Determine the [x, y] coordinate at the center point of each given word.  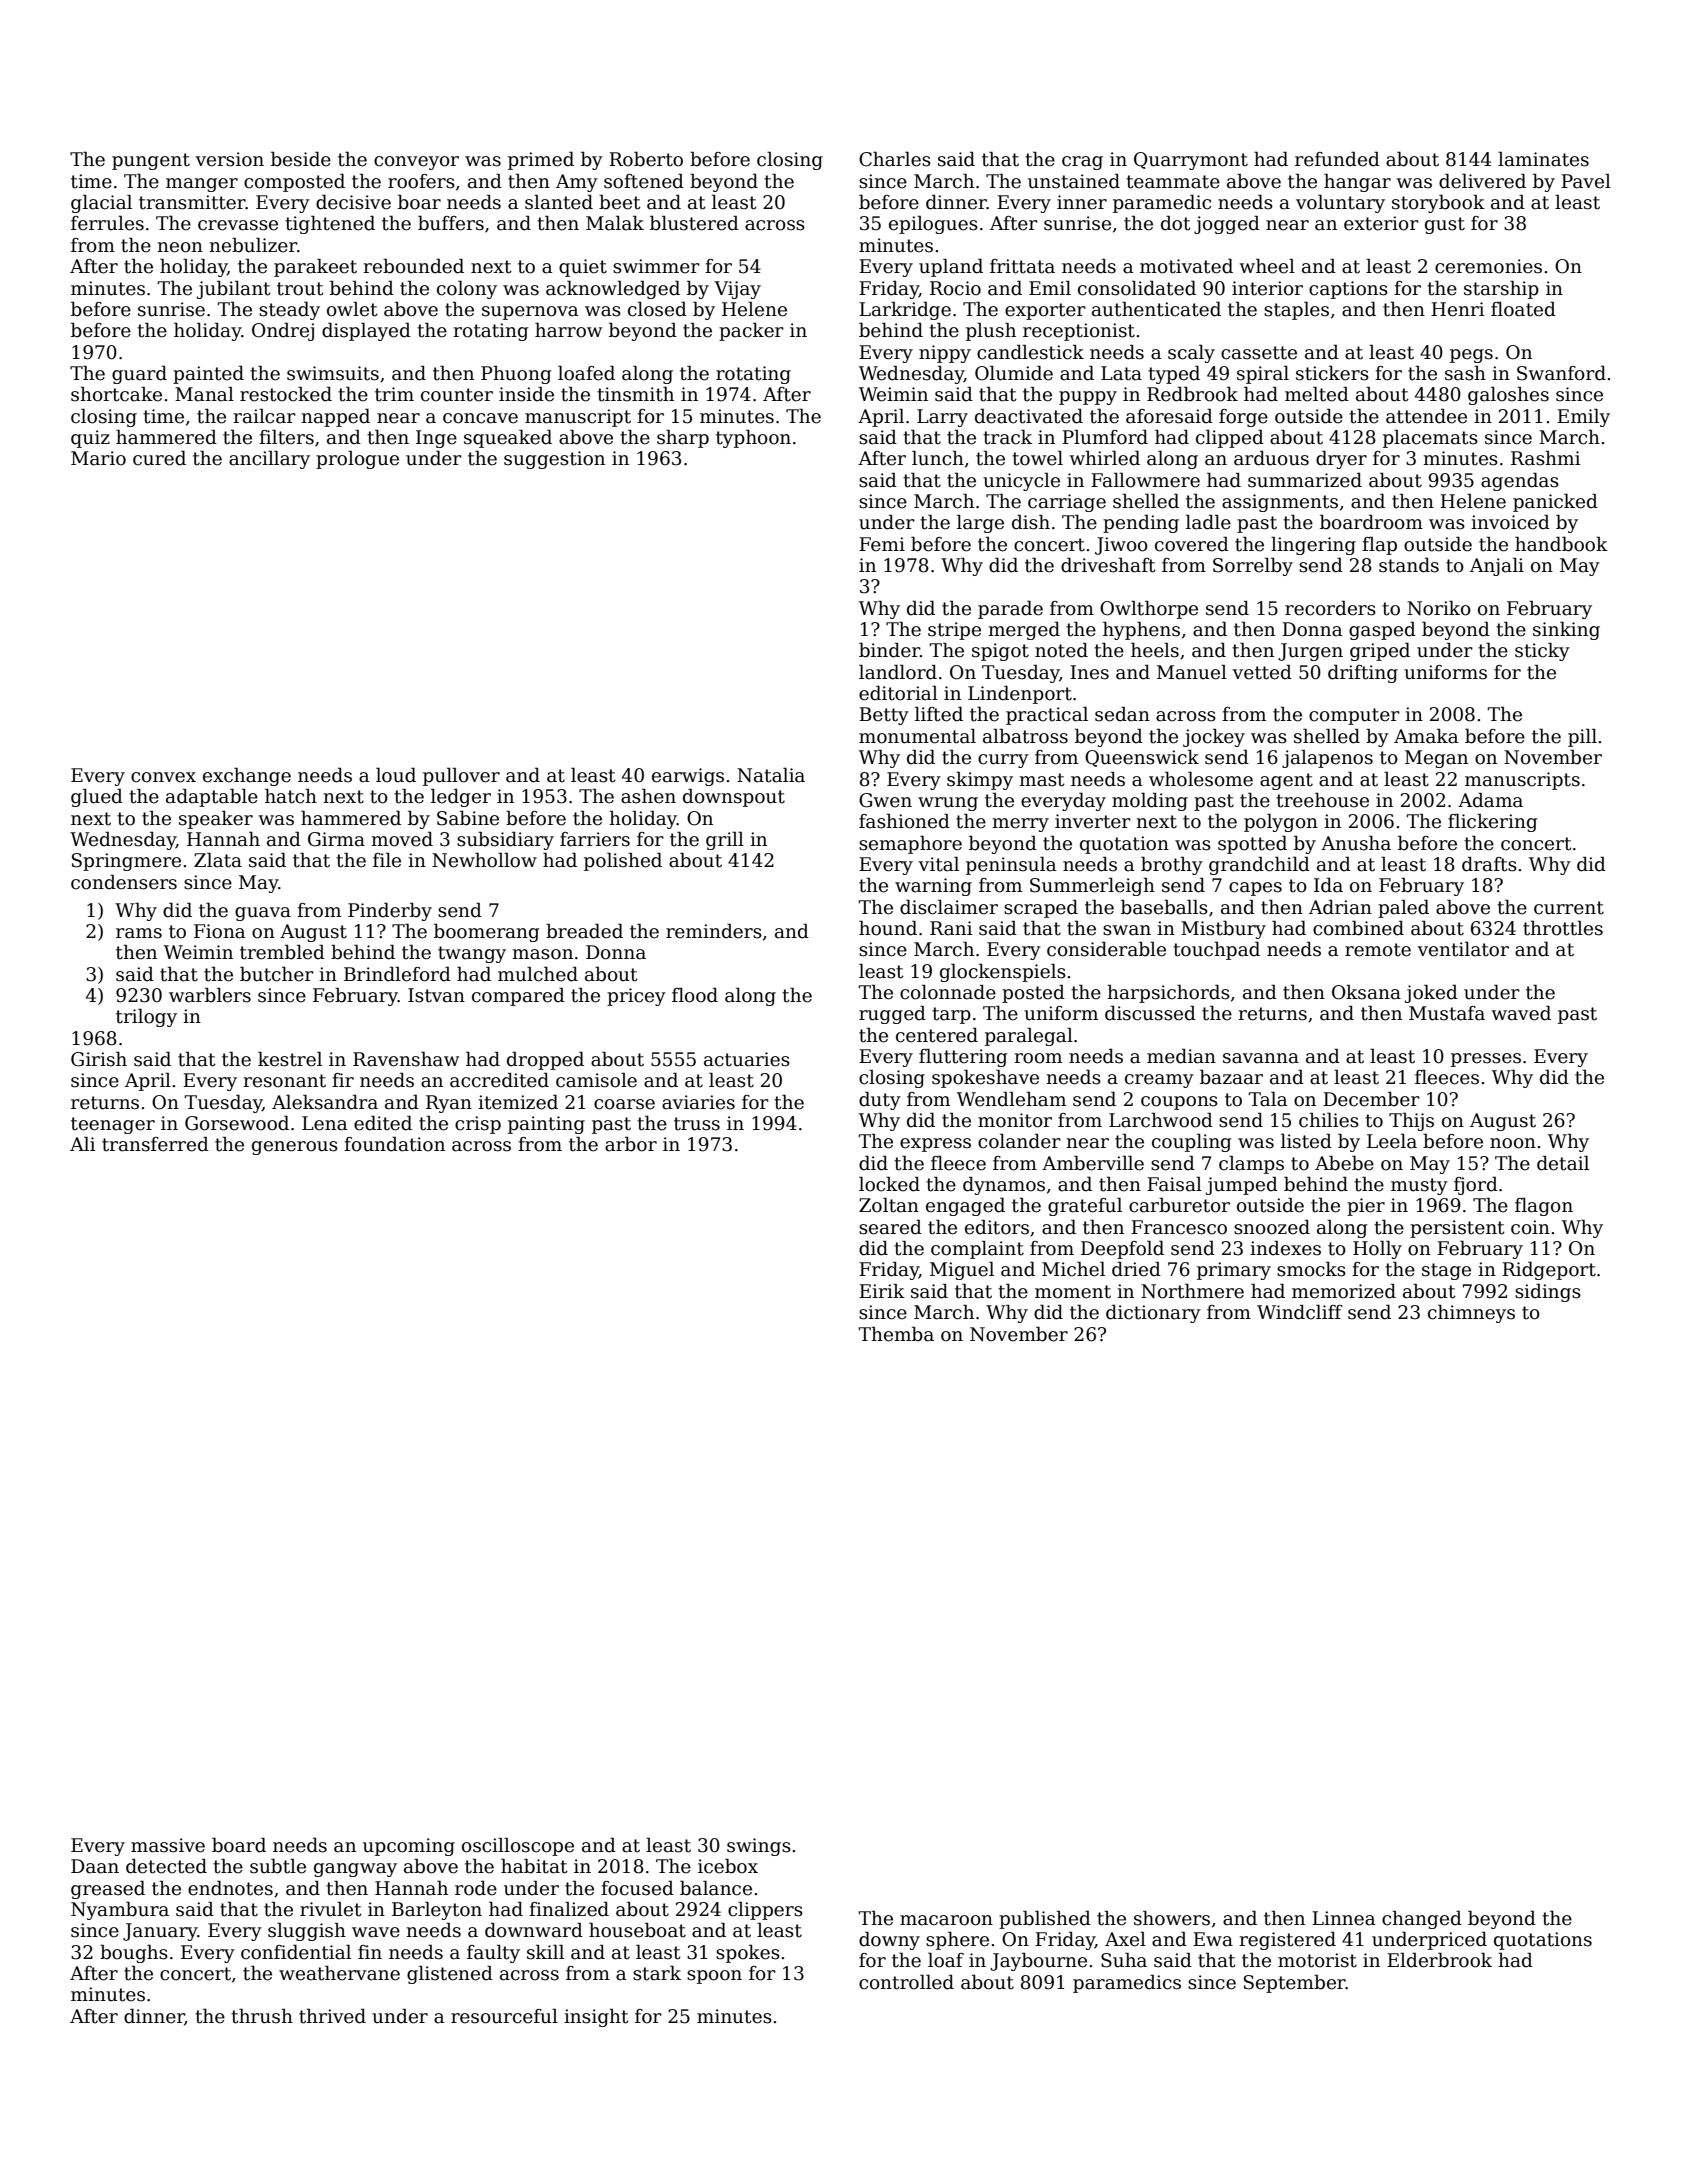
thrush [262, 2016]
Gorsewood [237, 1123]
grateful [1085, 1206]
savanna [1261, 1058]
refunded [1337, 159]
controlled [906, 1982]
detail [1563, 1163]
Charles [895, 159]
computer [1354, 716]
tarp [951, 1015]
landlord [898, 672]
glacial [101, 203]
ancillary [269, 459]
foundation [394, 1144]
